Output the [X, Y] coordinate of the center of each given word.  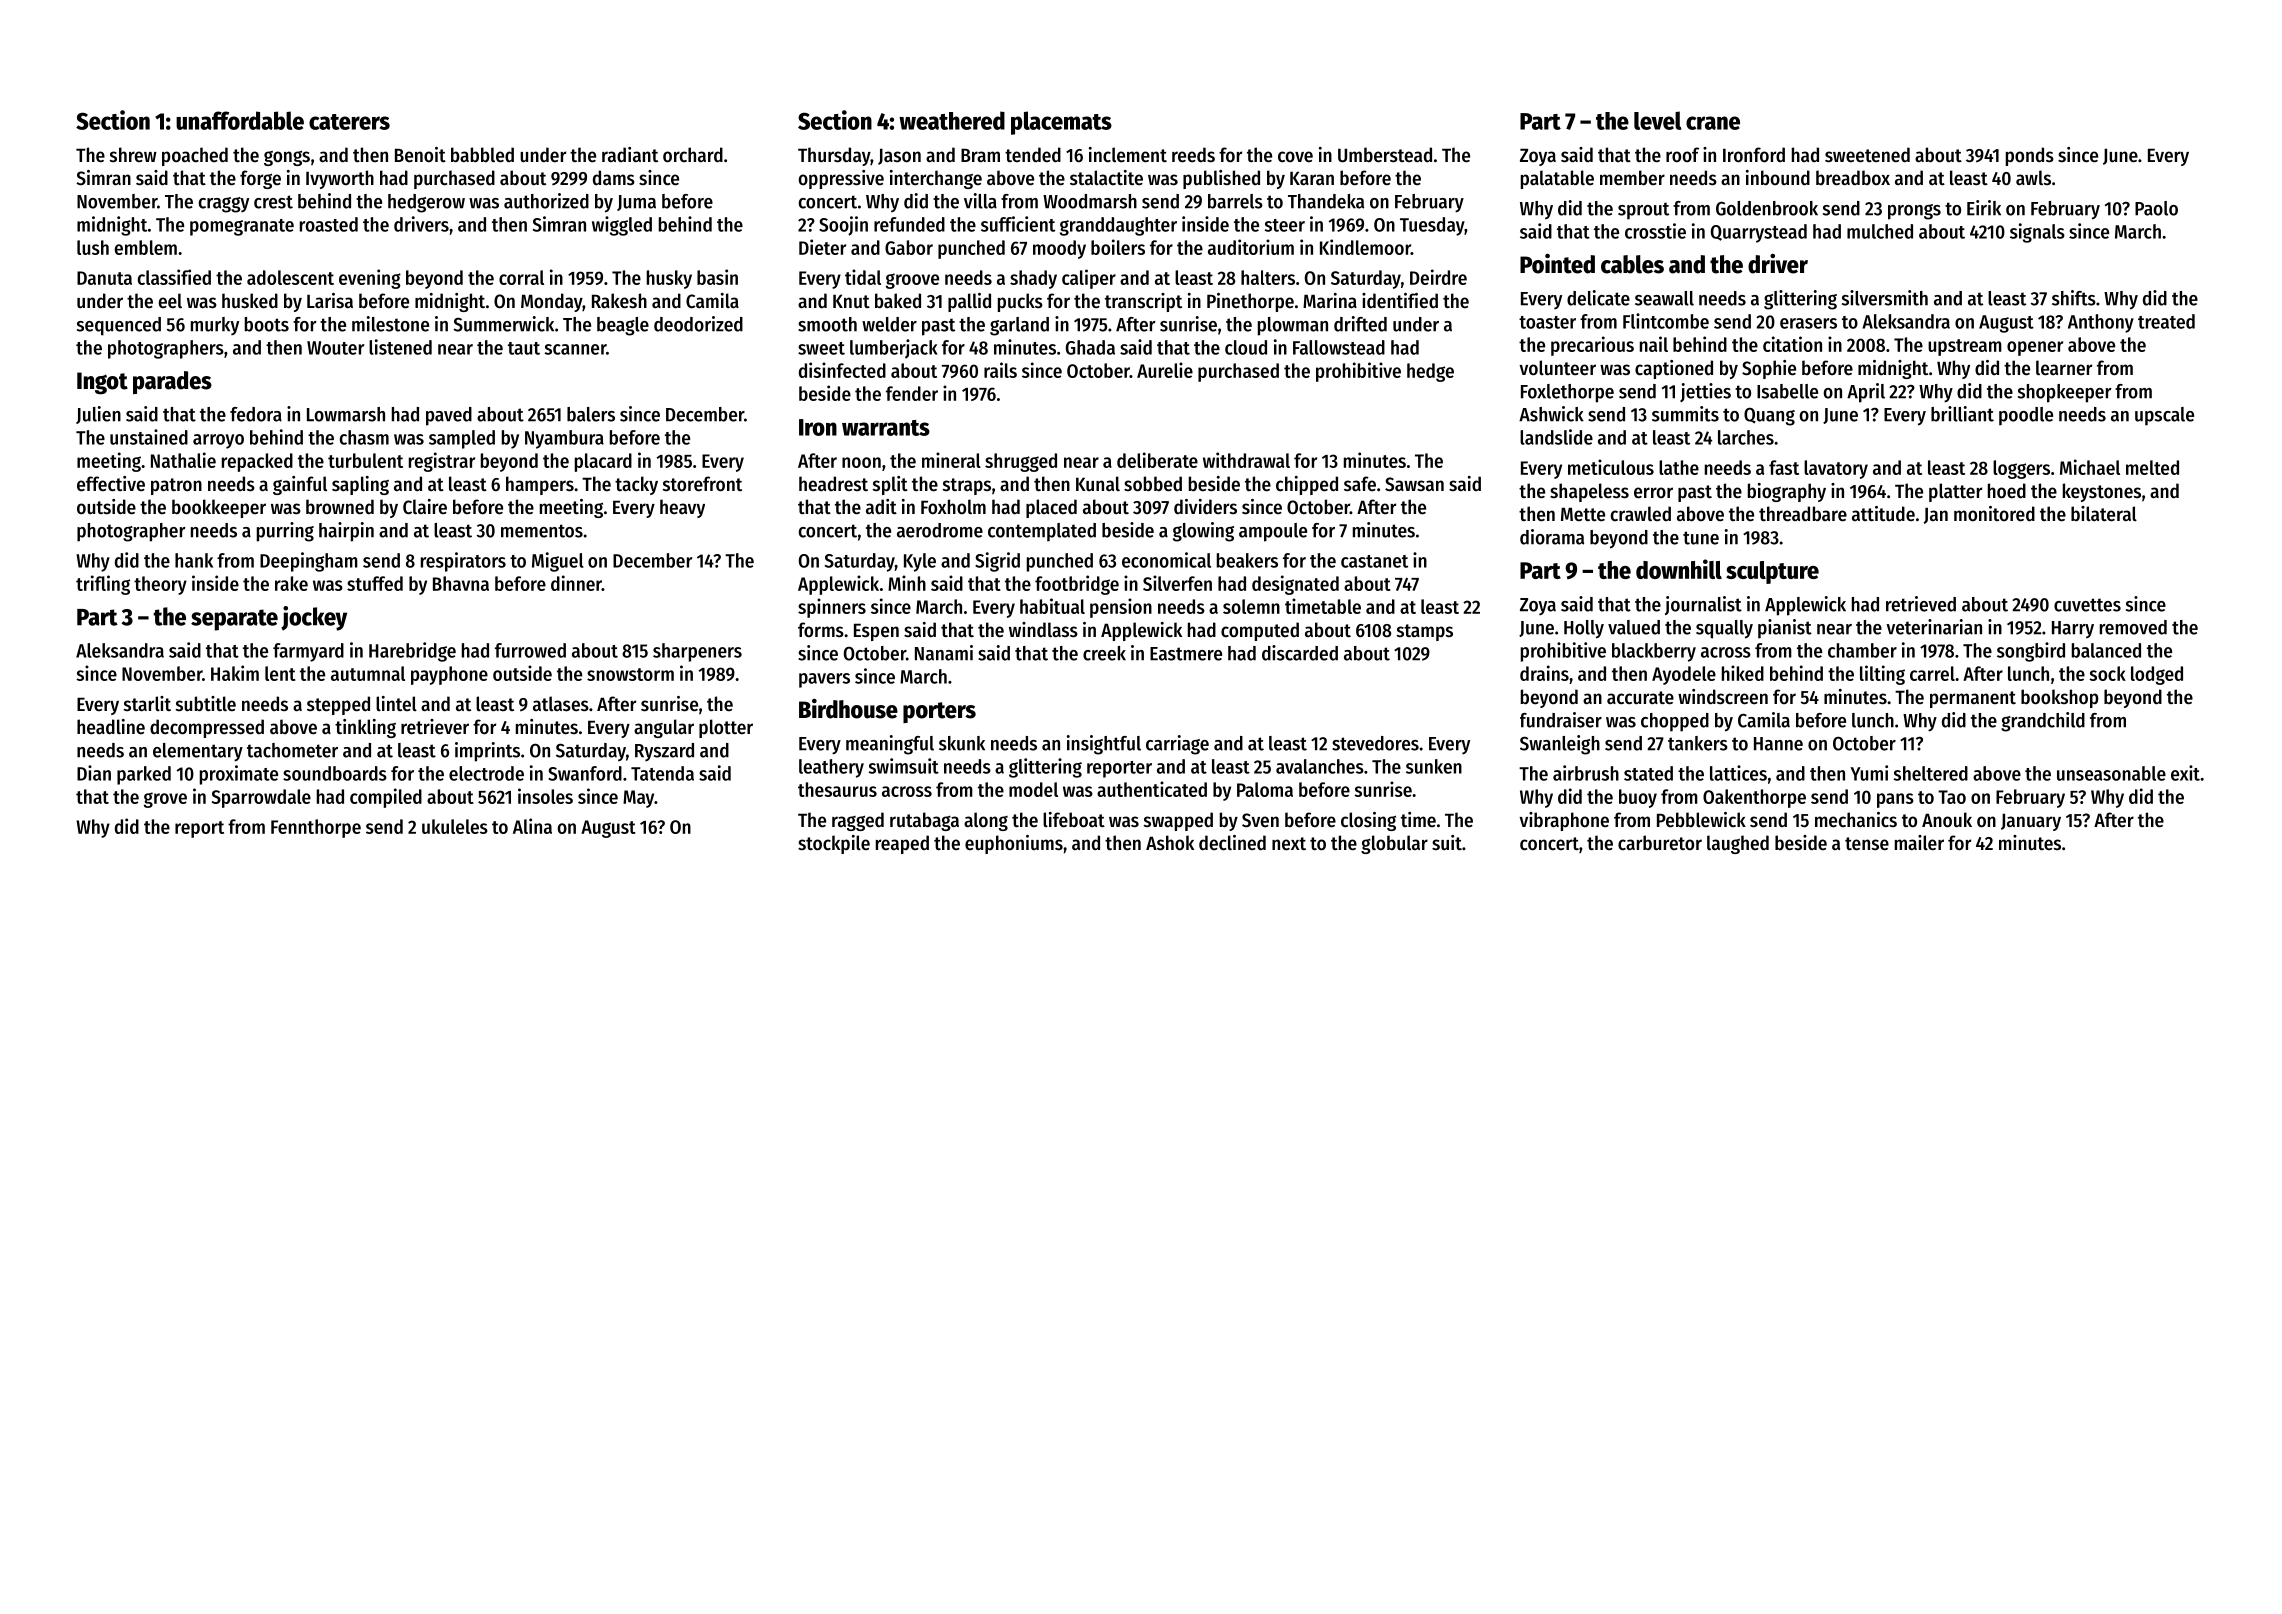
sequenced [119, 326]
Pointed [1557, 264]
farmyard [308, 652]
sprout [1643, 211]
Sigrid [997, 562]
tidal [863, 277]
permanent [1973, 699]
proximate [239, 775]
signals [2037, 233]
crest [273, 202]
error [1653, 493]
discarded [1300, 653]
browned [340, 506]
